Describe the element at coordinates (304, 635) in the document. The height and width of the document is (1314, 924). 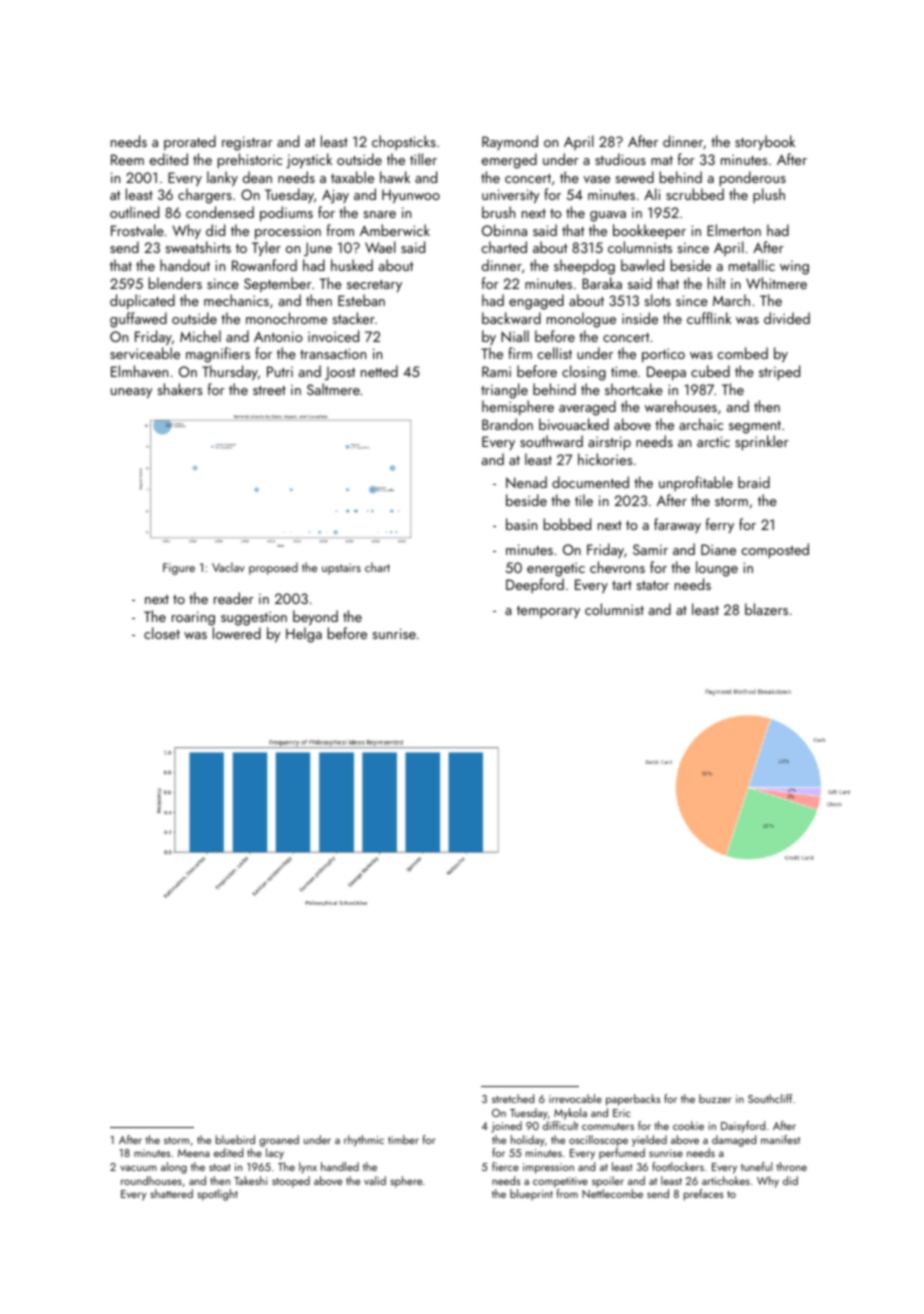
I see `Helga` at that location.
